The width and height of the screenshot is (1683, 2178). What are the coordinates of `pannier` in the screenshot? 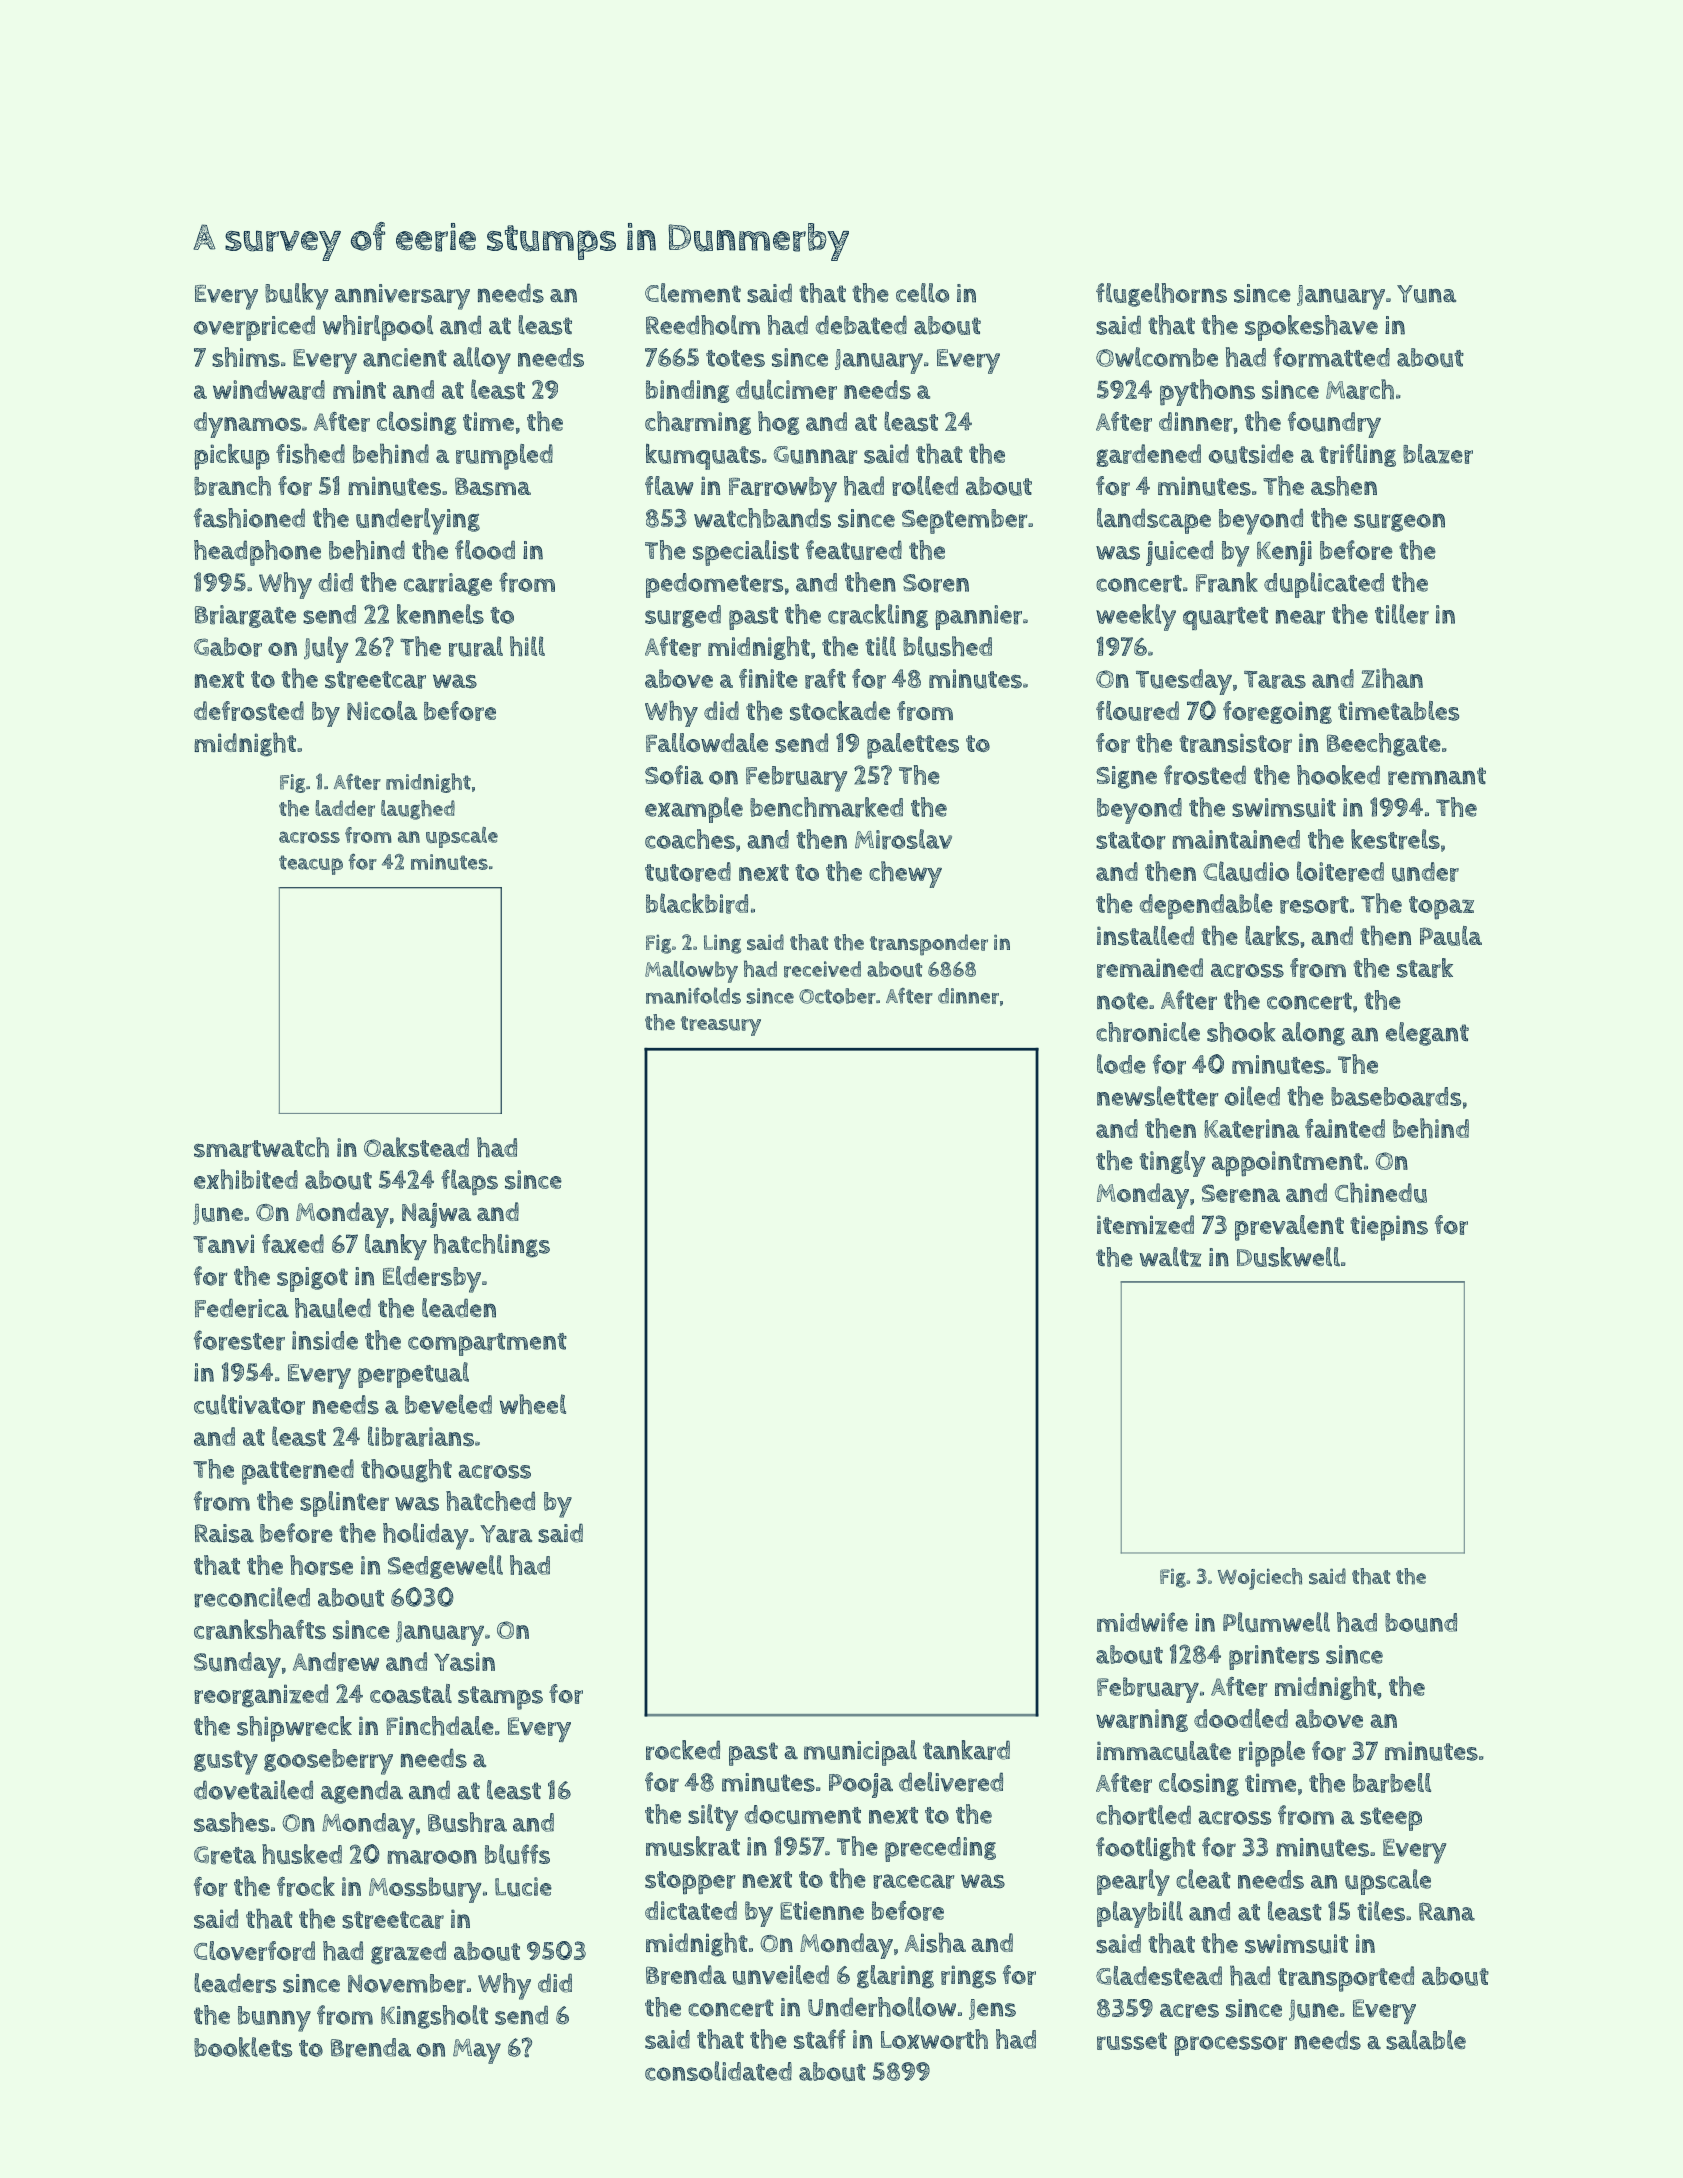 It's located at (978, 617).
